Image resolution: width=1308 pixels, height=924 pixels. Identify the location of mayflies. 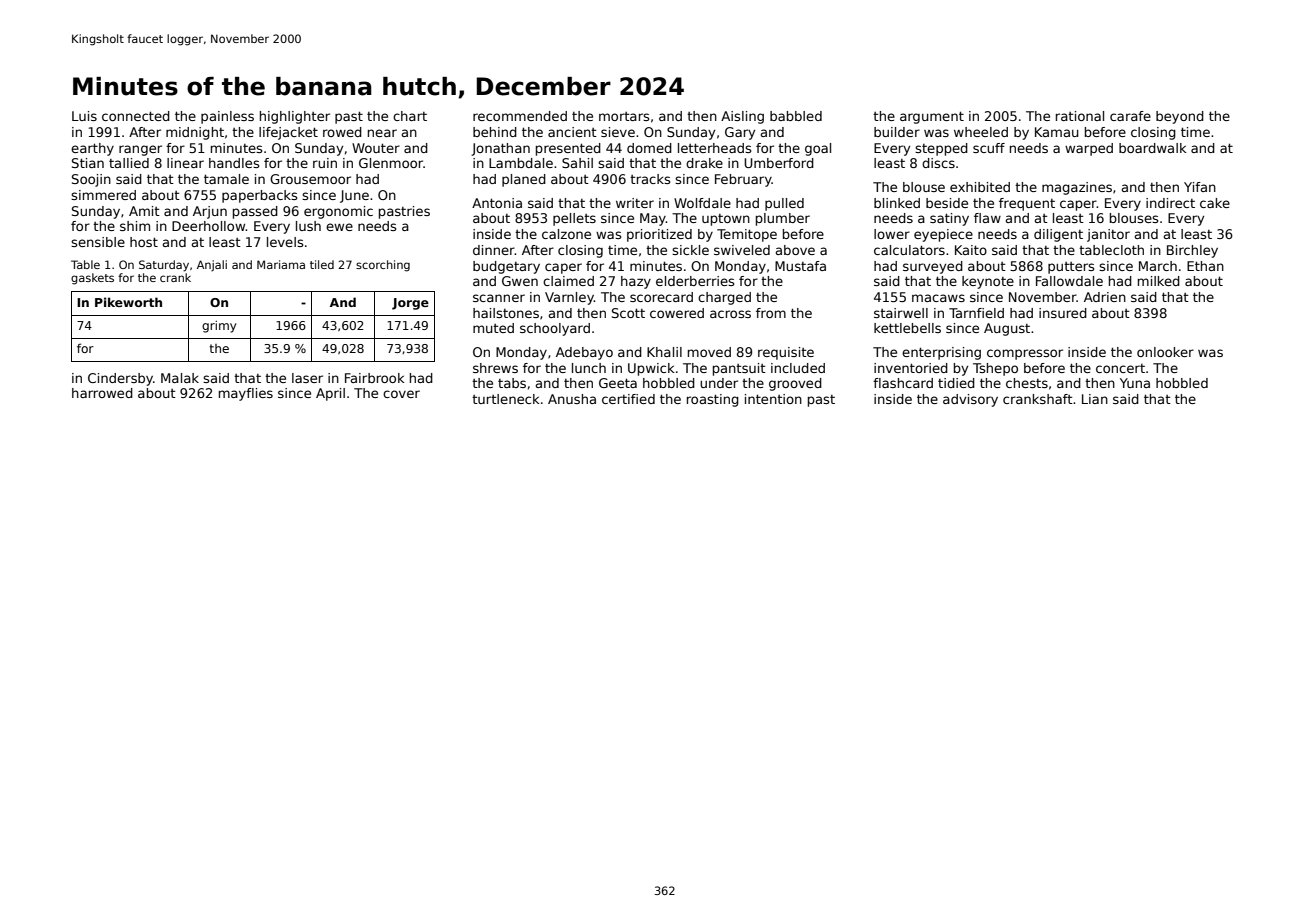
(246, 394).
